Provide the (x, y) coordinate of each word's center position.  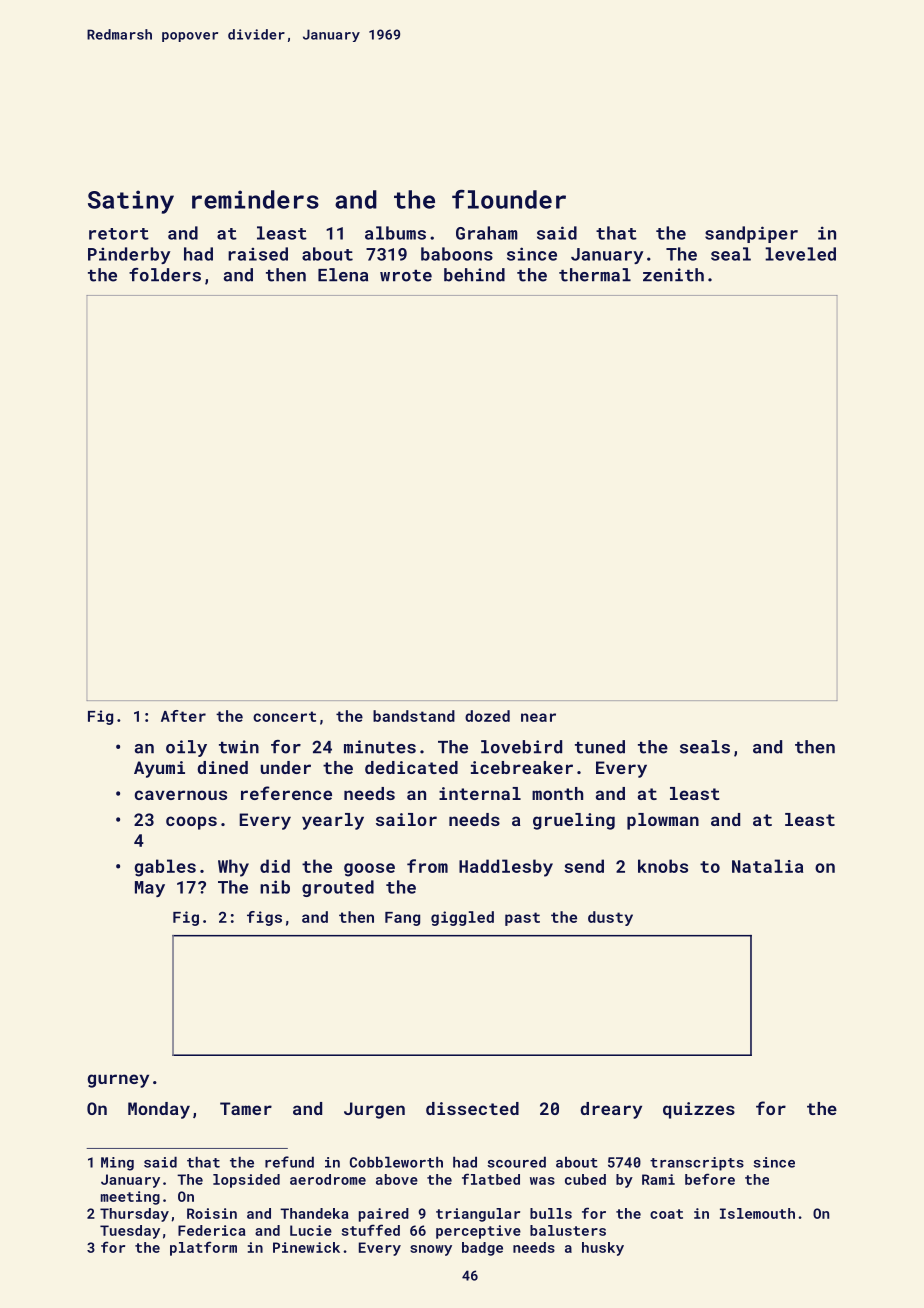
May (150, 889)
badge (482, 1249)
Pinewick (306, 1247)
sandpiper (751, 234)
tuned (600, 747)
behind (474, 275)
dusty (610, 918)
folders (165, 275)
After (183, 716)
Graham (487, 233)
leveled (800, 254)
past (522, 919)
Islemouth (757, 1213)
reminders (255, 199)
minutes (380, 747)
